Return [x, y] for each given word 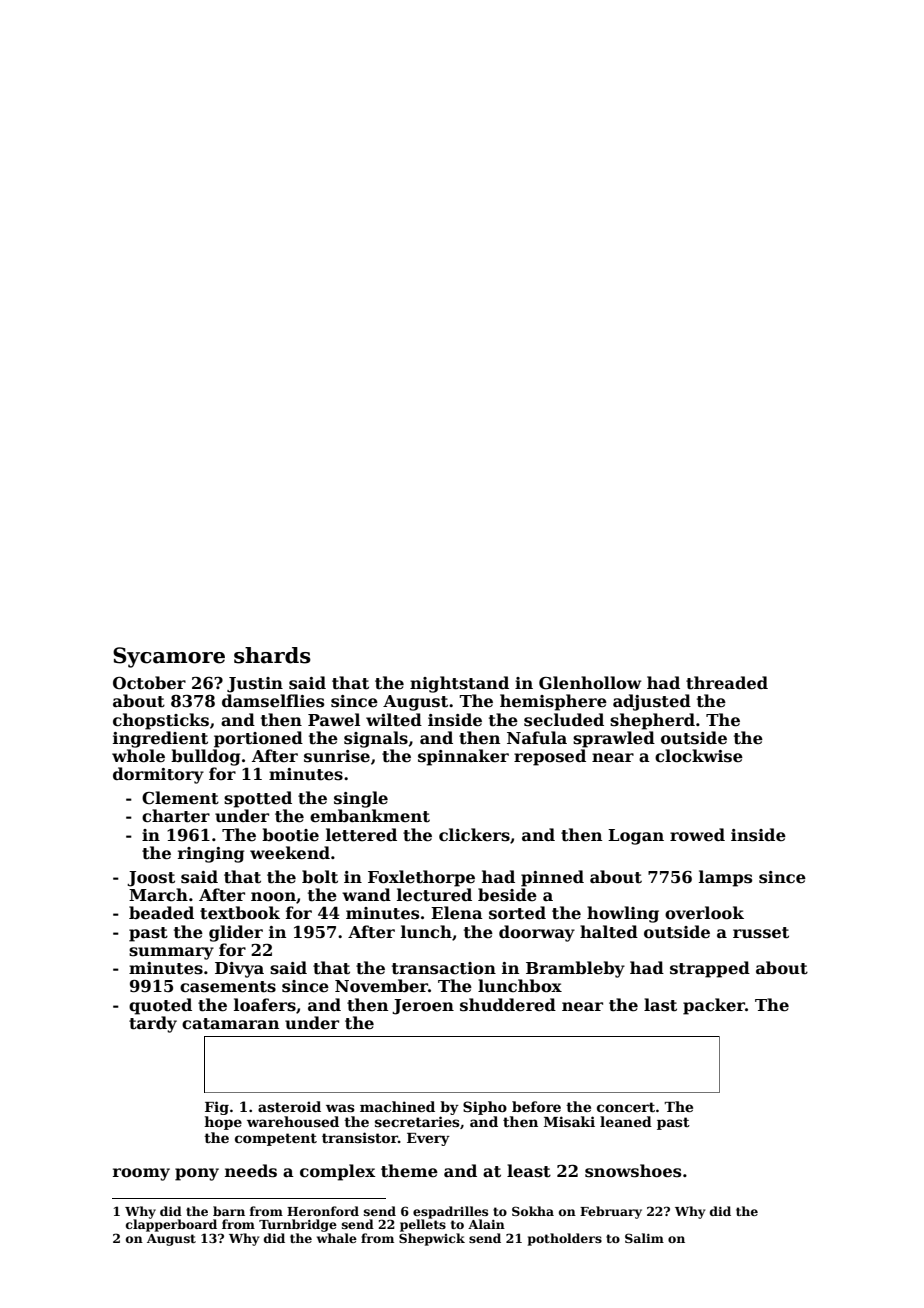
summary [171, 953]
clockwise [699, 756]
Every [428, 1139]
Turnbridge [298, 1225]
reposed [550, 757]
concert [626, 1107]
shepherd [652, 721]
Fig [217, 1108]
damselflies [273, 701]
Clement [180, 798]
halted [609, 932]
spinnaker [463, 757]
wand [366, 894]
